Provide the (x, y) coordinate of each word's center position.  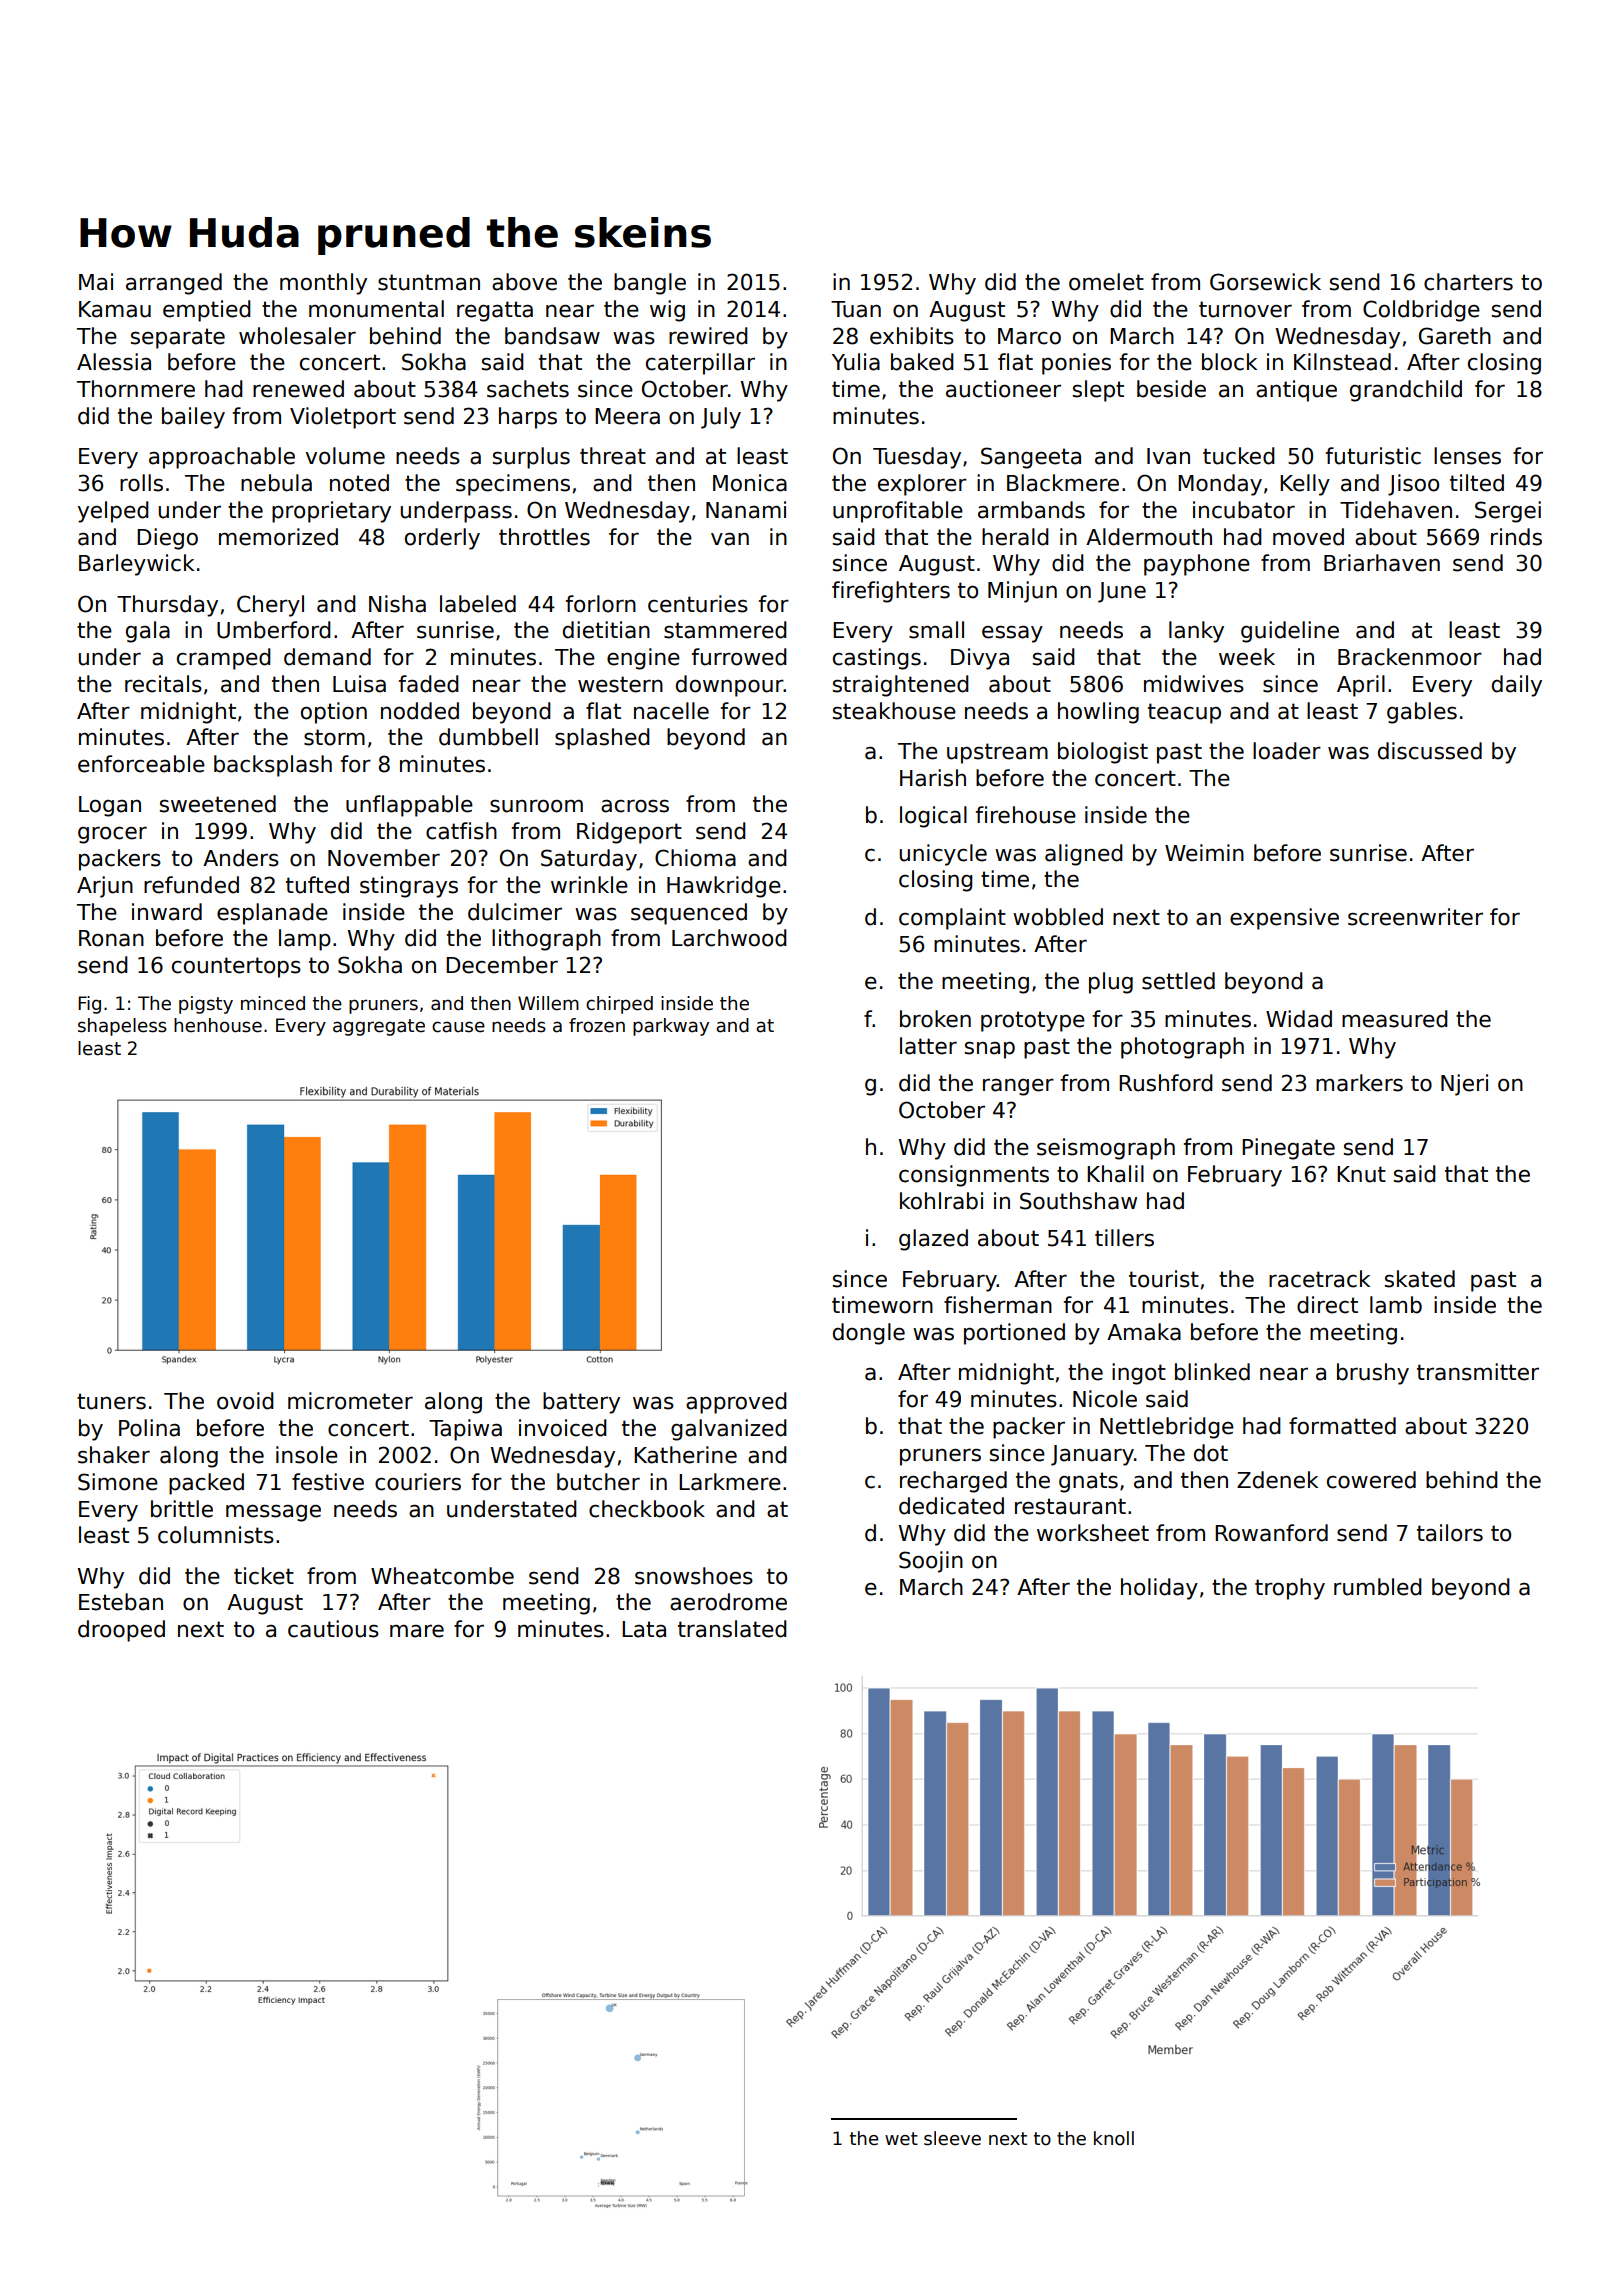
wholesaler (297, 336)
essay (1012, 634)
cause (458, 1027)
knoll (1114, 2138)
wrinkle (589, 885)
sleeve (952, 2138)
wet (901, 2139)
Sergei (1508, 512)
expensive (1284, 919)
